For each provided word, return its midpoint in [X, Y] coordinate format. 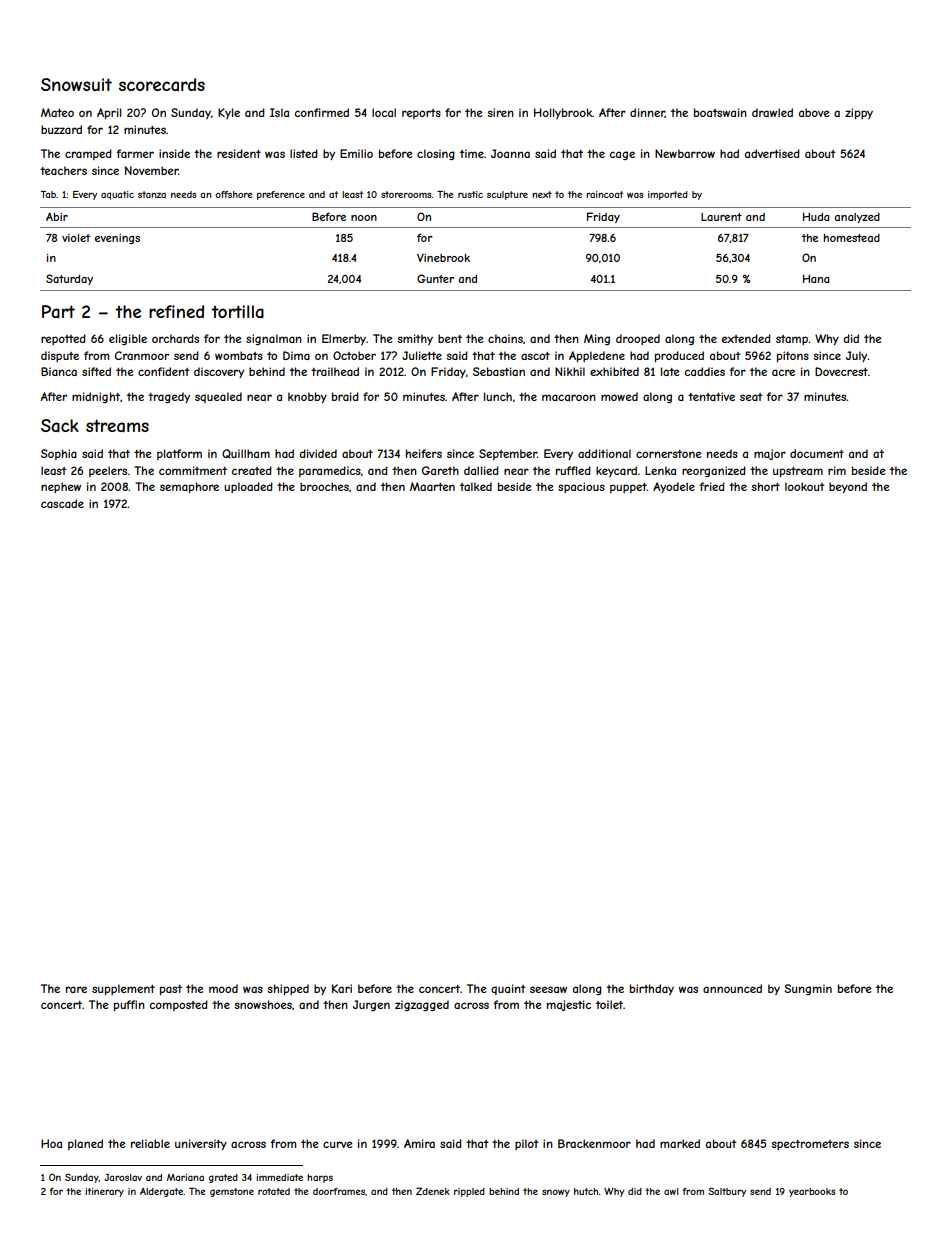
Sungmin [808, 989]
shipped [288, 989]
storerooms [406, 194]
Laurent [721, 217]
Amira [419, 1143]
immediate [279, 1177]
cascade [62, 503]
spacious [581, 487]
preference [281, 195]
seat [751, 397]
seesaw [548, 989]
